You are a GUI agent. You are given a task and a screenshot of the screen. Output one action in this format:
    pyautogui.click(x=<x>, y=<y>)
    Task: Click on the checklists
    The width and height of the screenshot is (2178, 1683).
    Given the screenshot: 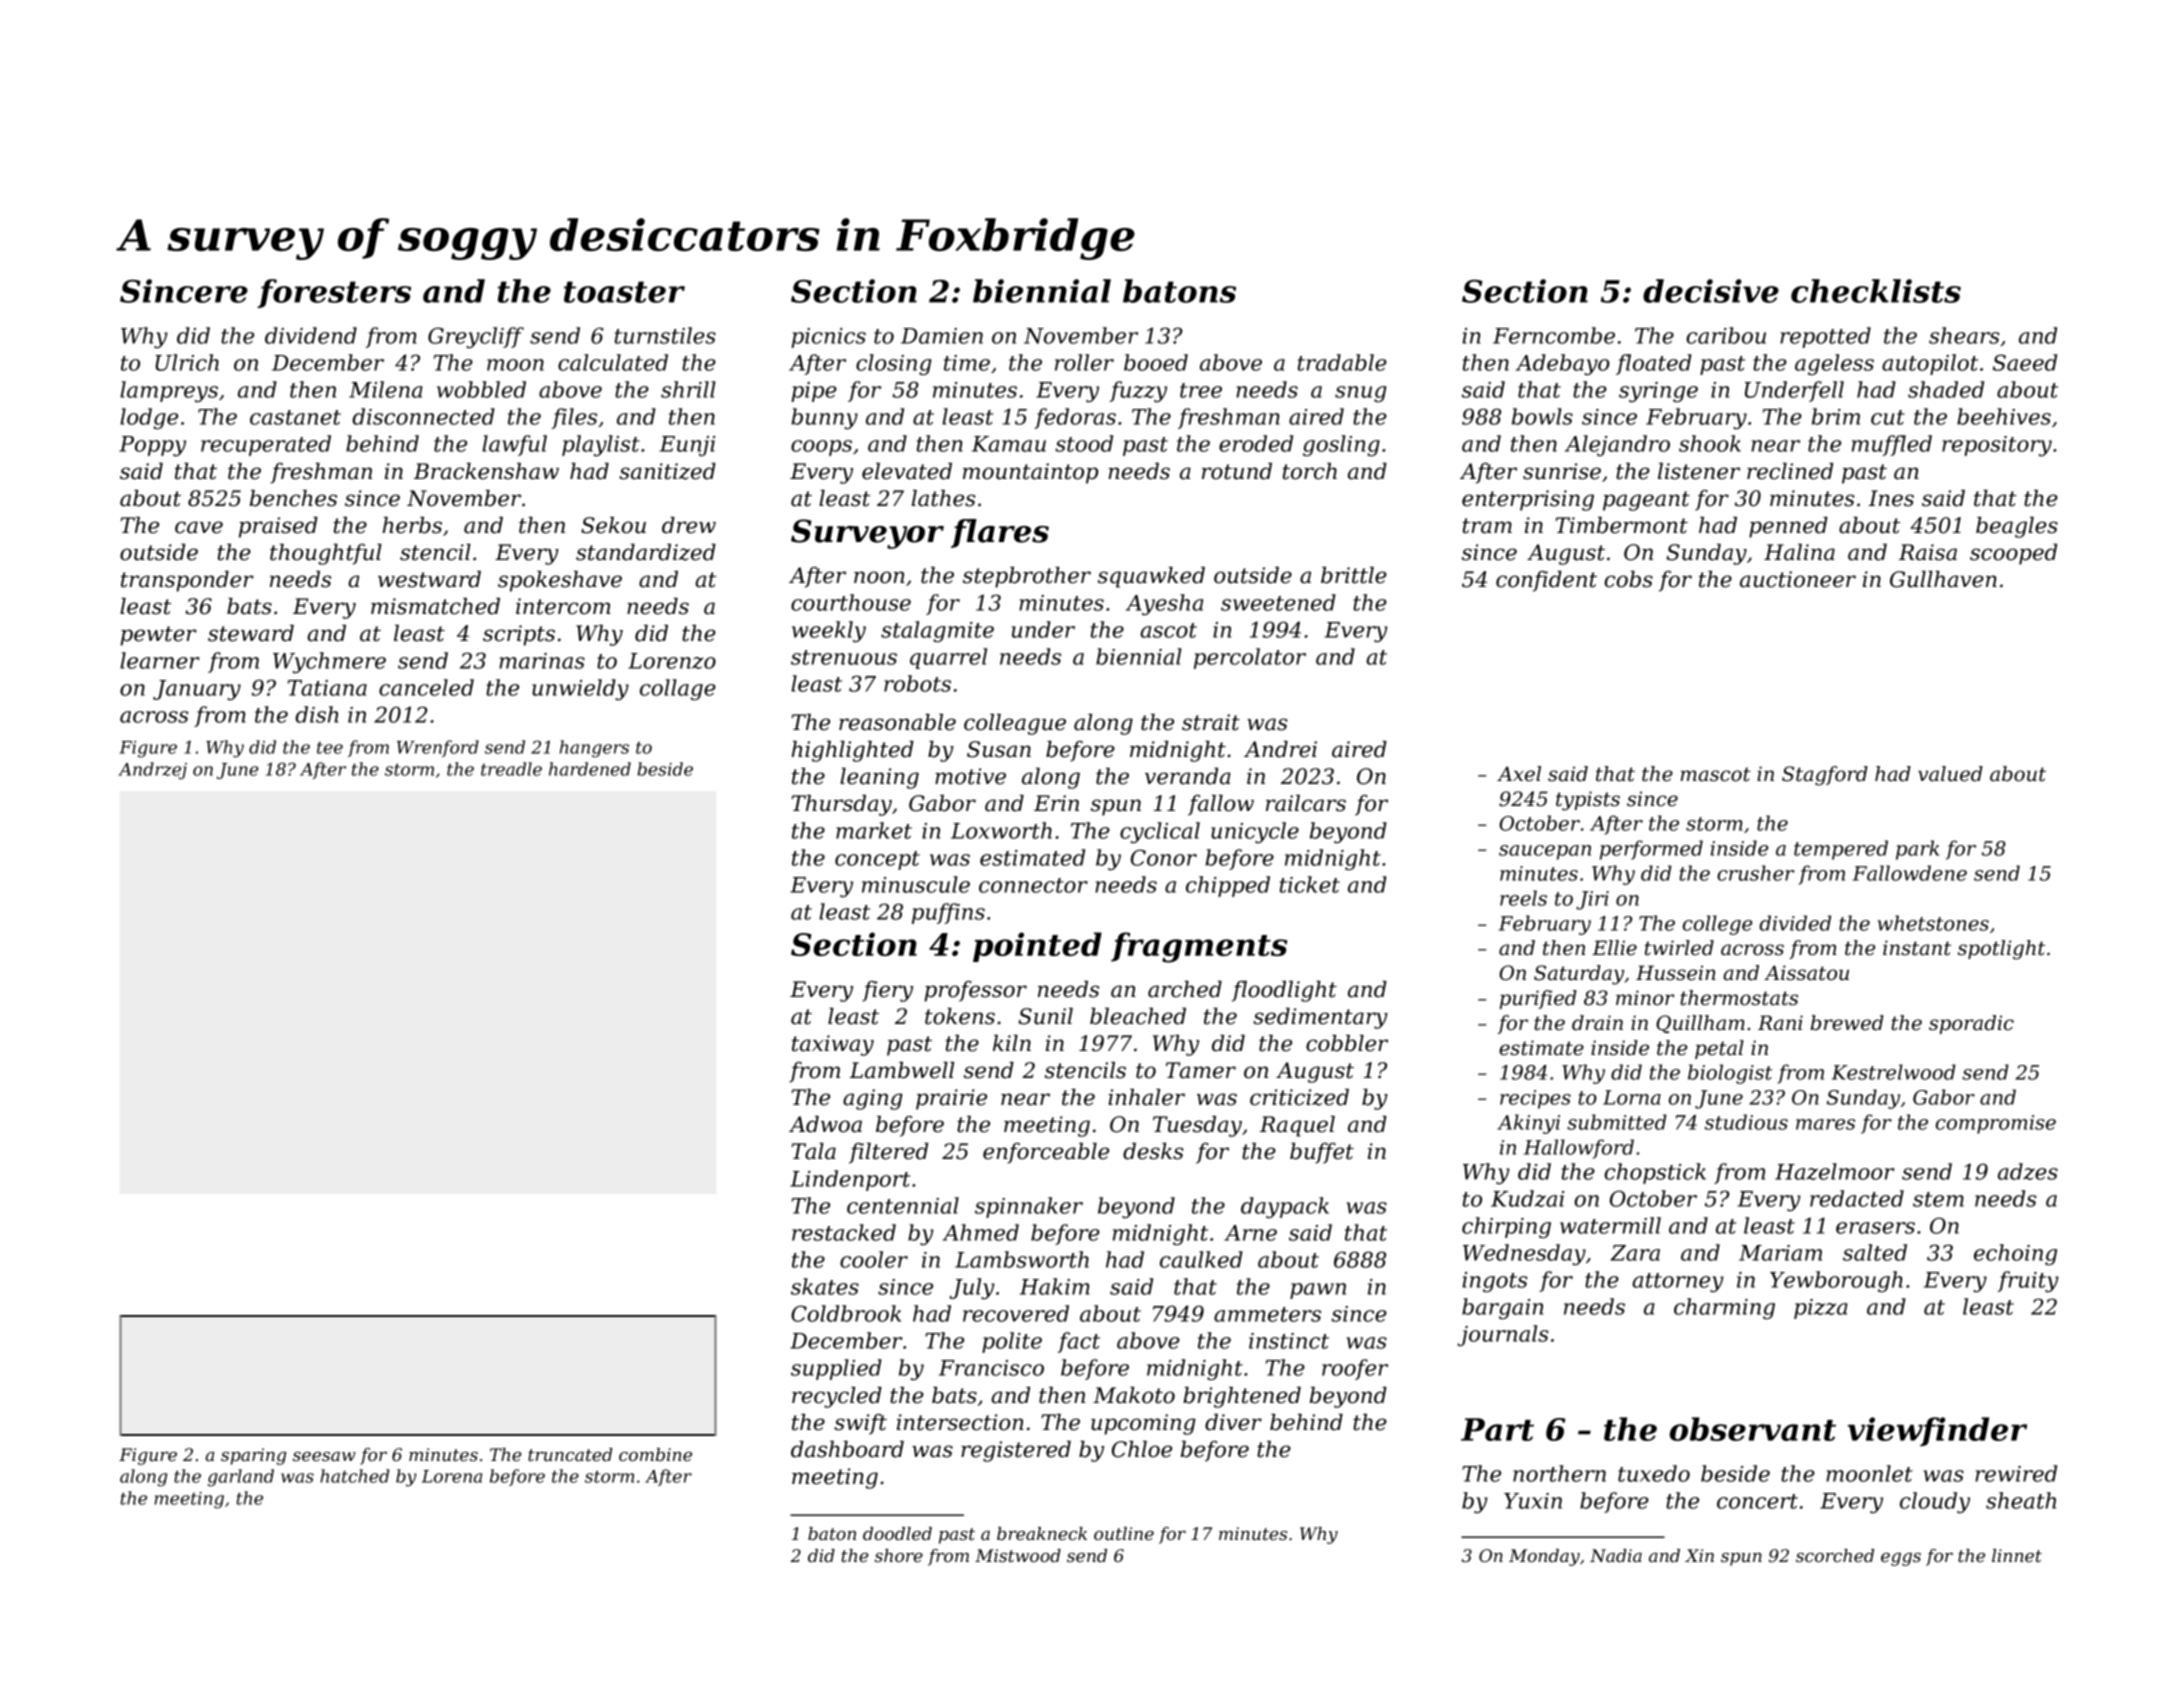 What is the action you would take?
    pyautogui.click(x=1876, y=291)
